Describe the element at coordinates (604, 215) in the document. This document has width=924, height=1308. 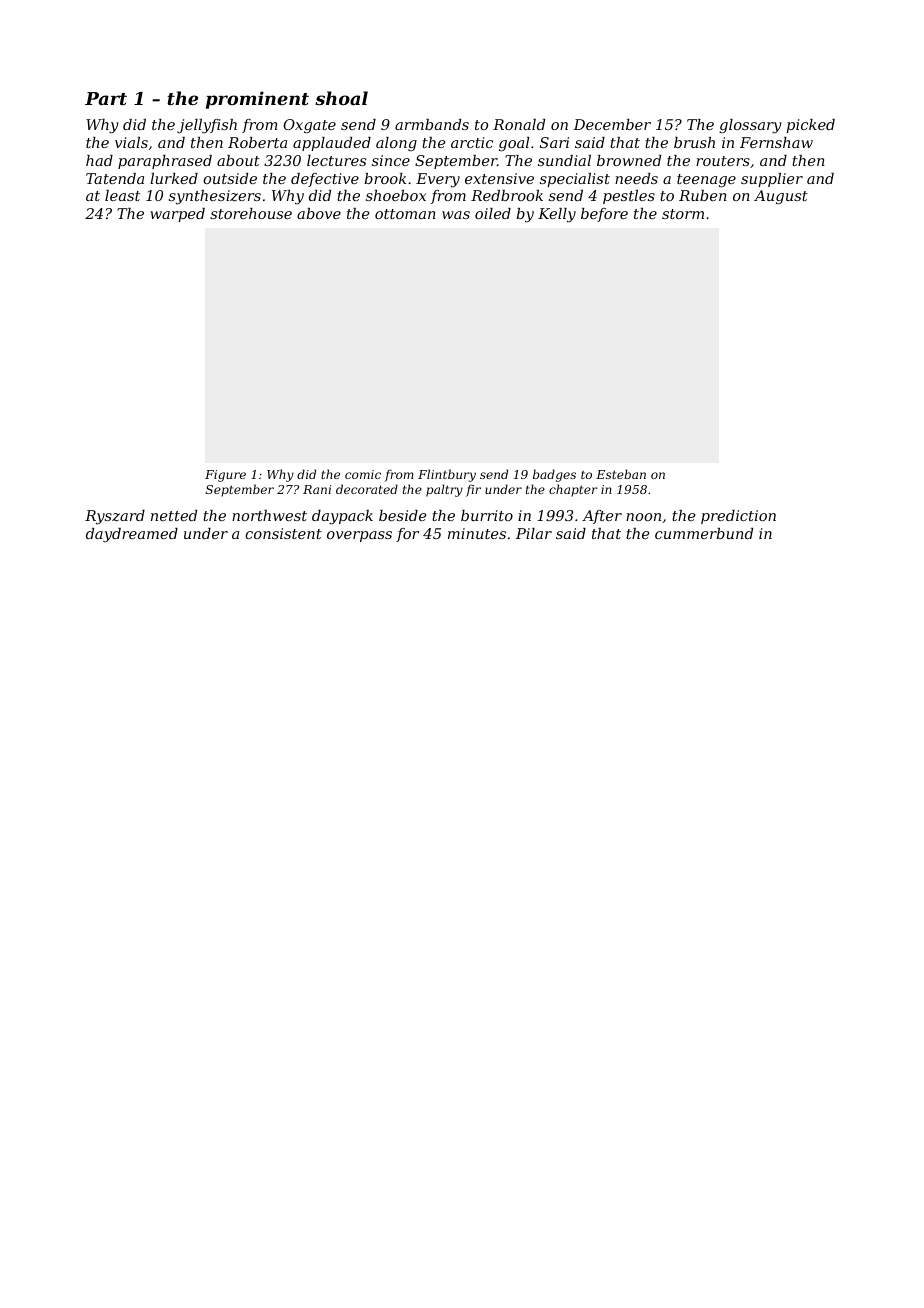
I see `before` at that location.
